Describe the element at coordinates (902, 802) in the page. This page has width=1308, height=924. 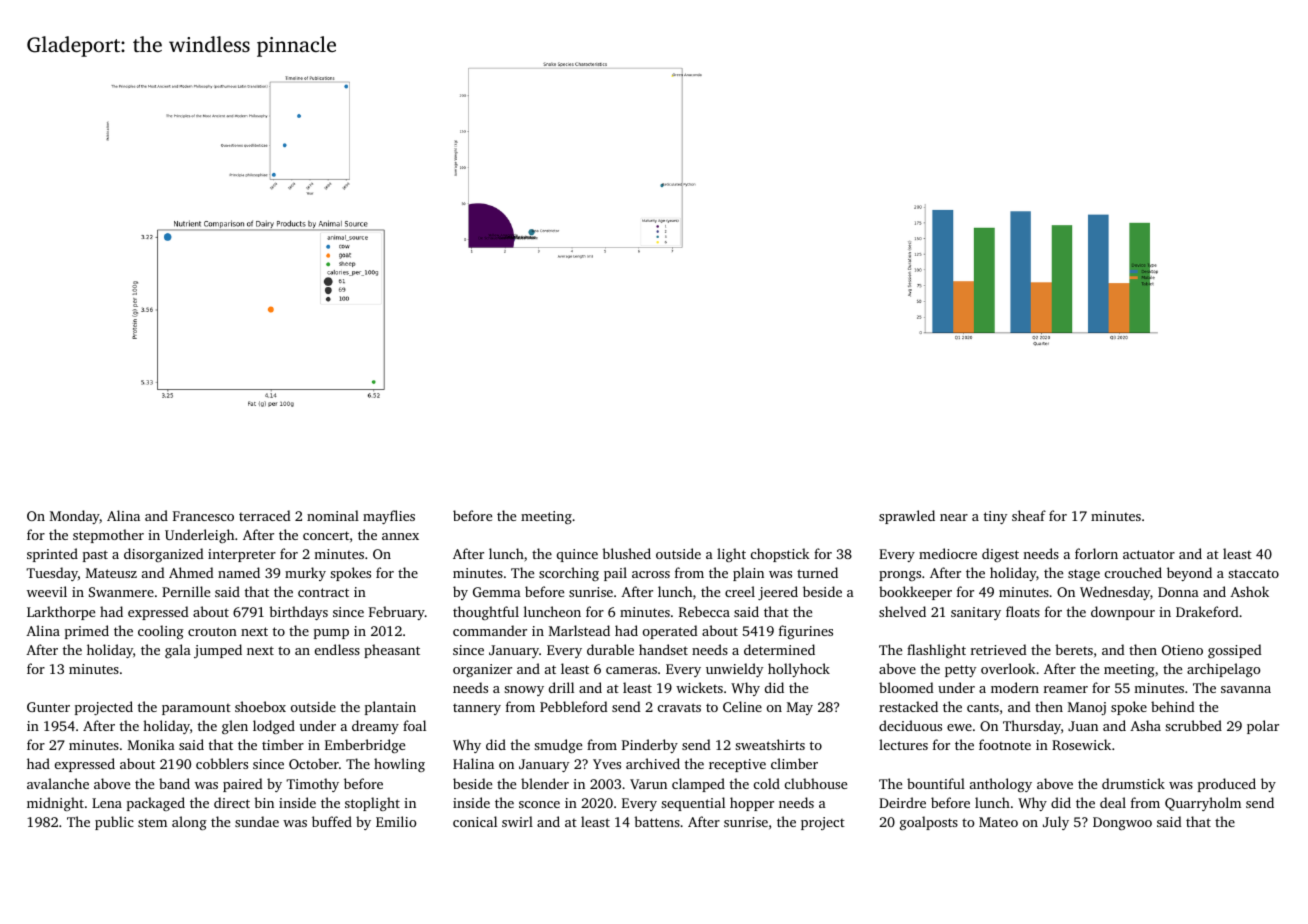
I see `Deirdre` at that location.
